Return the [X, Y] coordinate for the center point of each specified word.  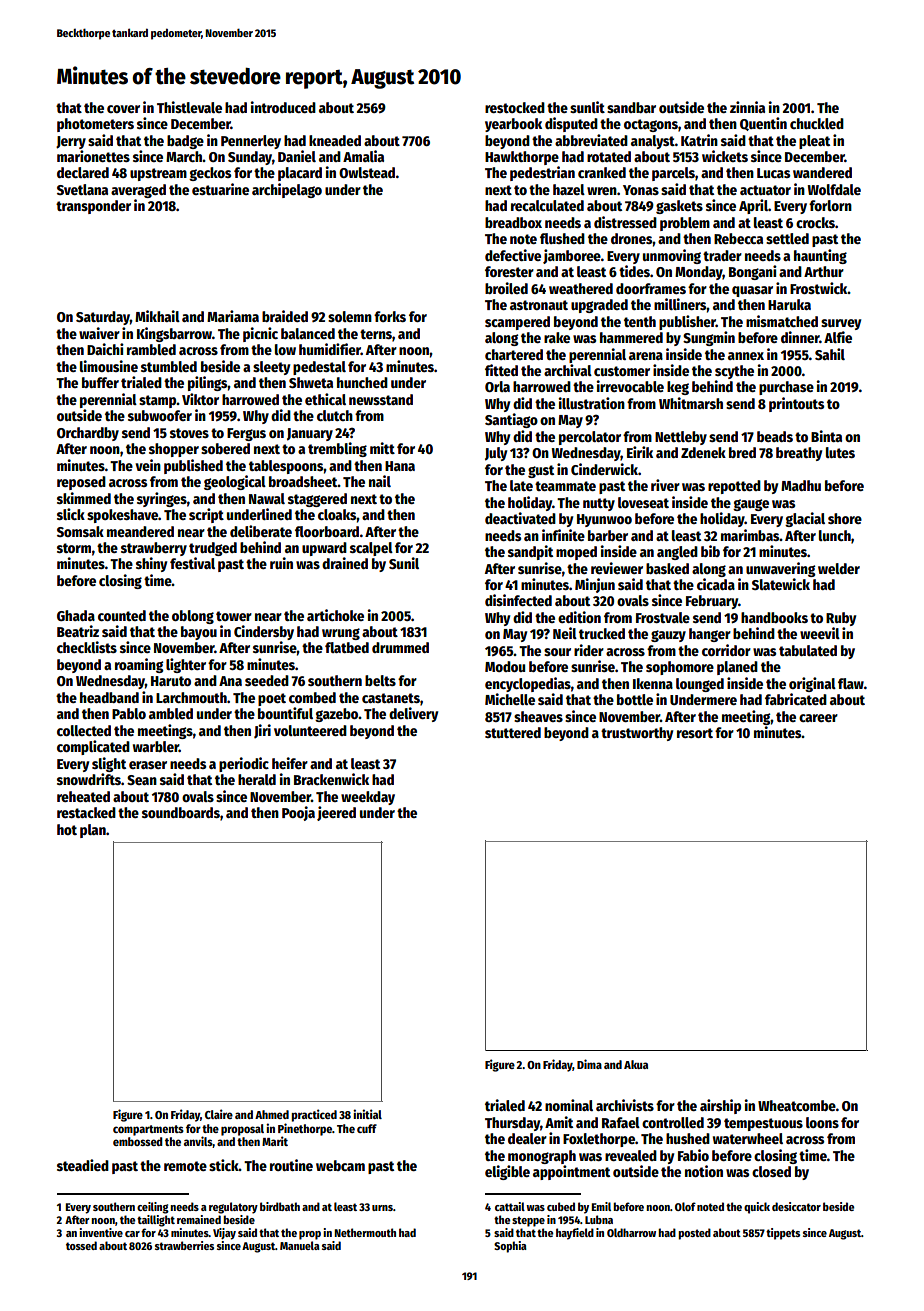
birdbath [280, 1206]
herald [257, 779]
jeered [336, 813]
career [818, 718]
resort [695, 733]
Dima [589, 1064]
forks [390, 316]
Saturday [103, 318]
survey [841, 324]
